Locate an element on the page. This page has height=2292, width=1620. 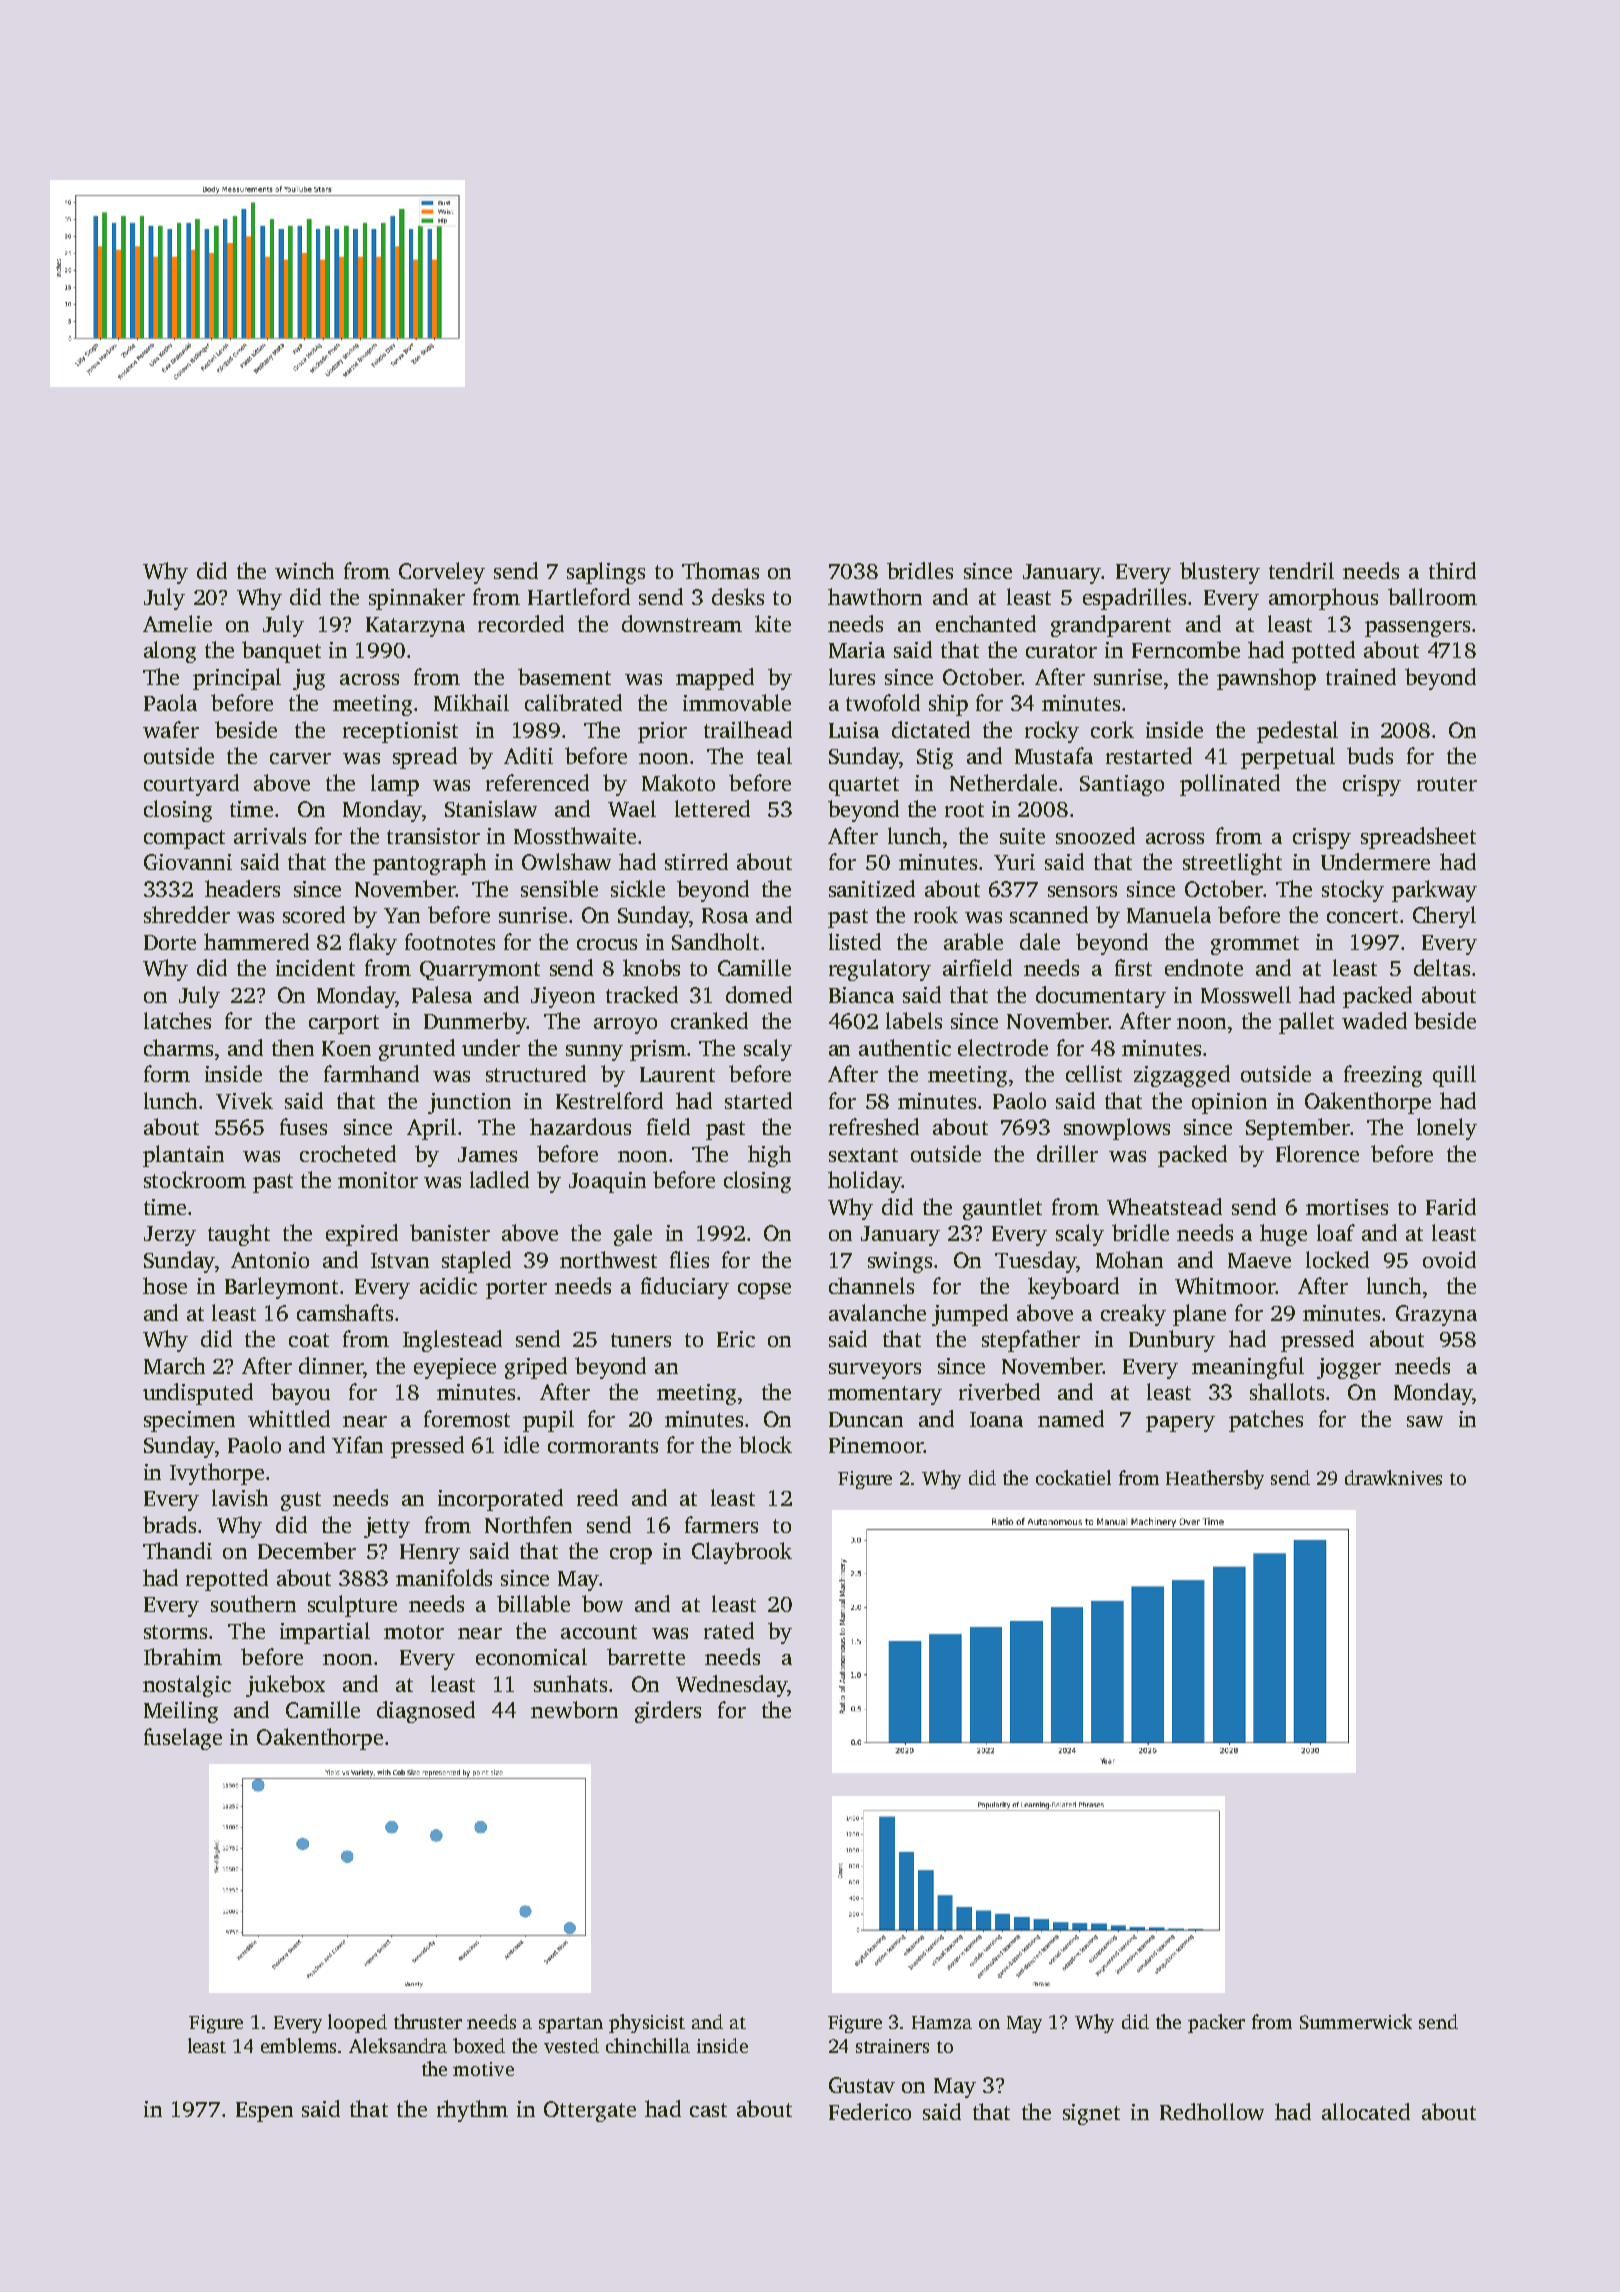
spartan is located at coordinates (571, 2025).
